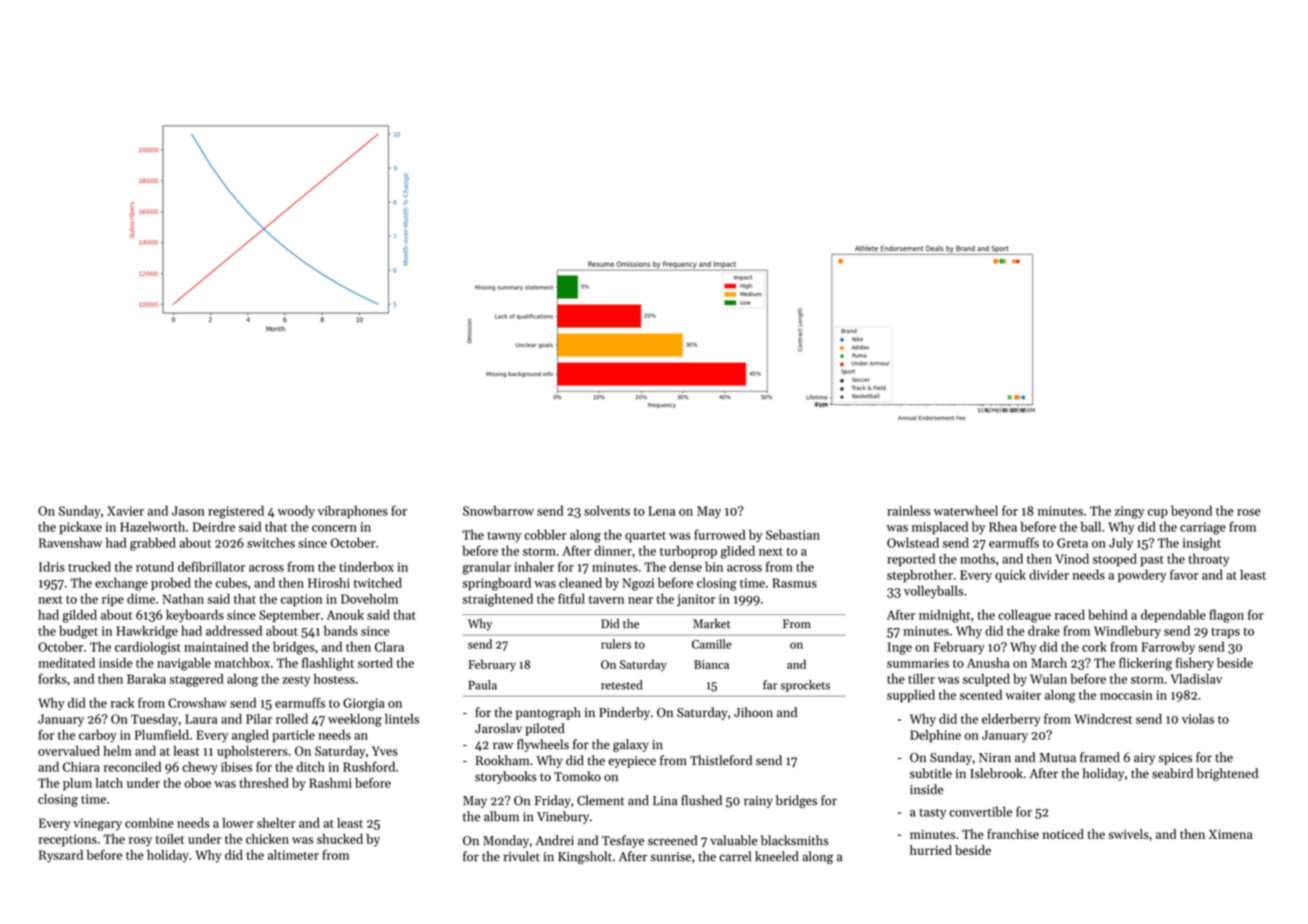  What do you see at coordinates (125, 511) in the screenshot?
I see `Xavier` at bounding box center [125, 511].
